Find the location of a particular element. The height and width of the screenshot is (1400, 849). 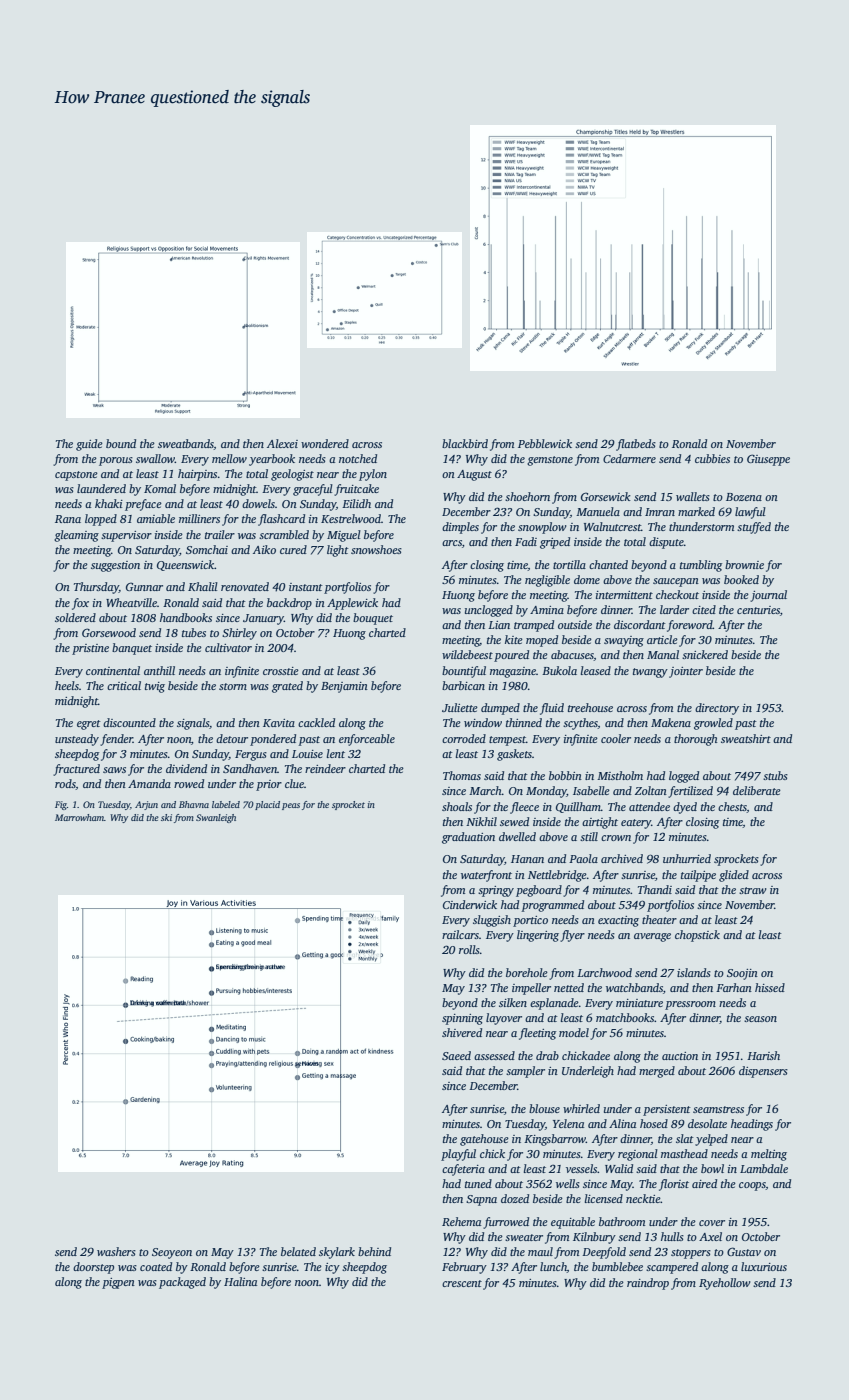

Ryehollow is located at coordinates (725, 1284).
